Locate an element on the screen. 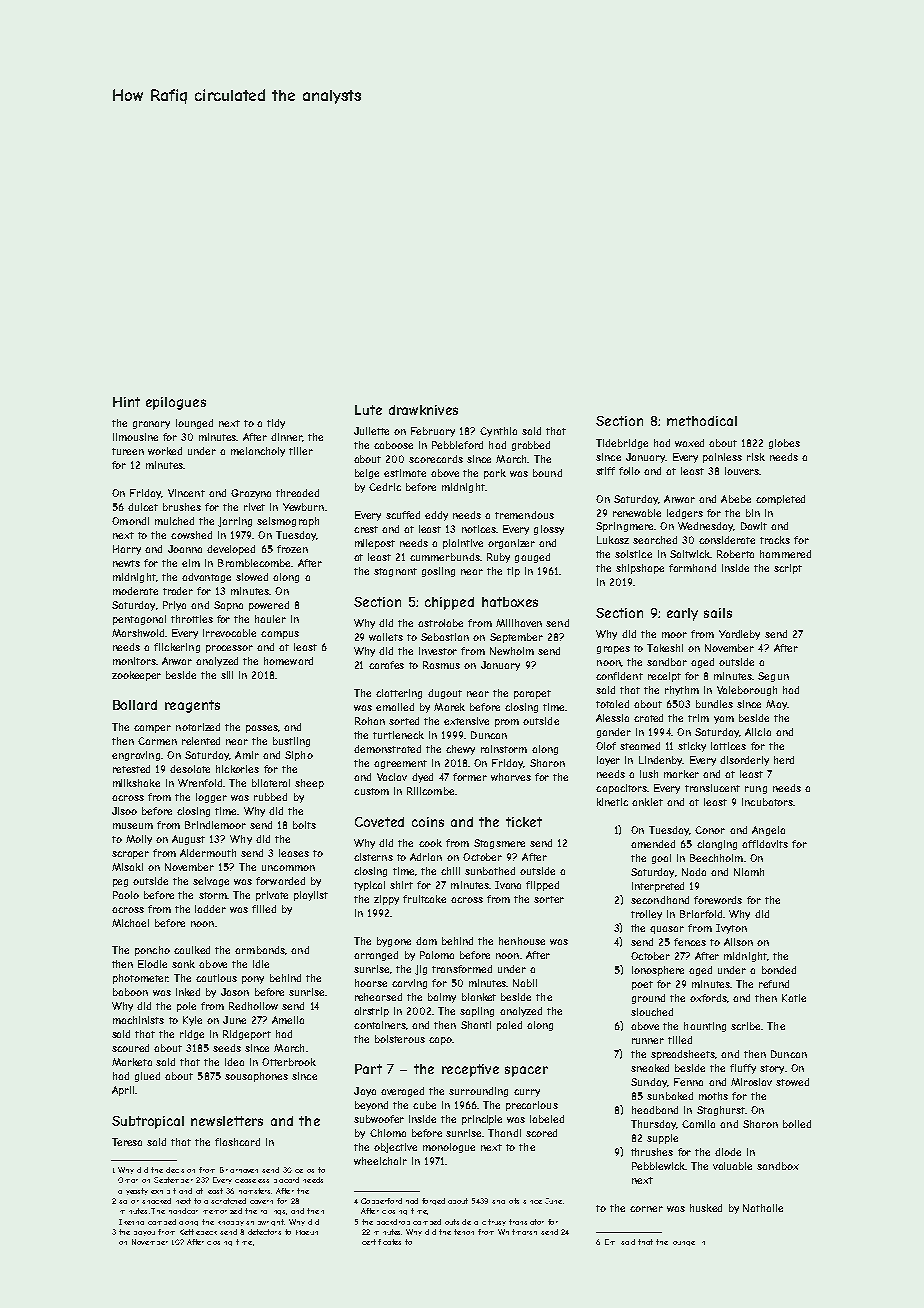  tureen is located at coordinates (128, 451).
